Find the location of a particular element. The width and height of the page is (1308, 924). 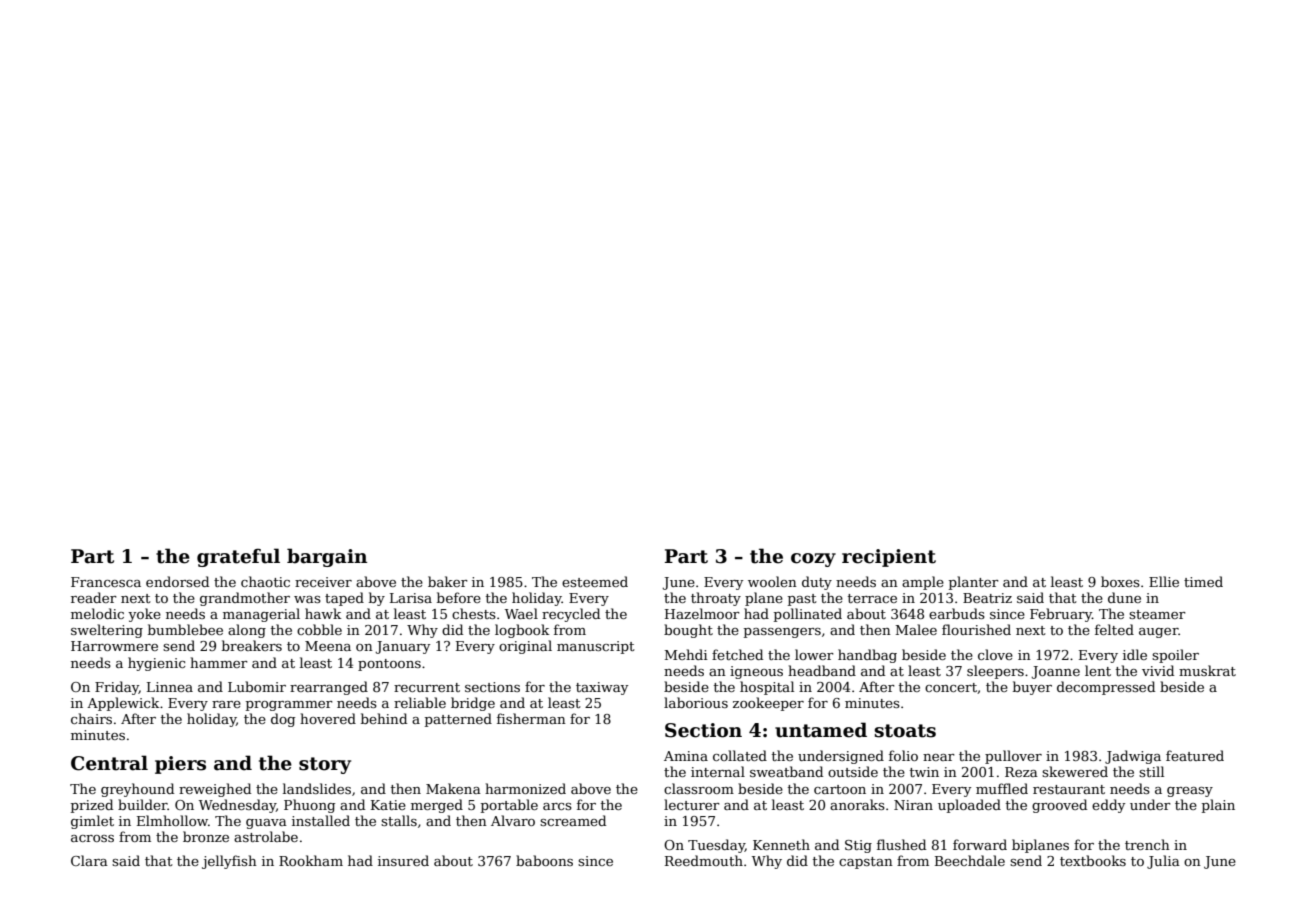

sleepers is located at coordinates (995, 672).
